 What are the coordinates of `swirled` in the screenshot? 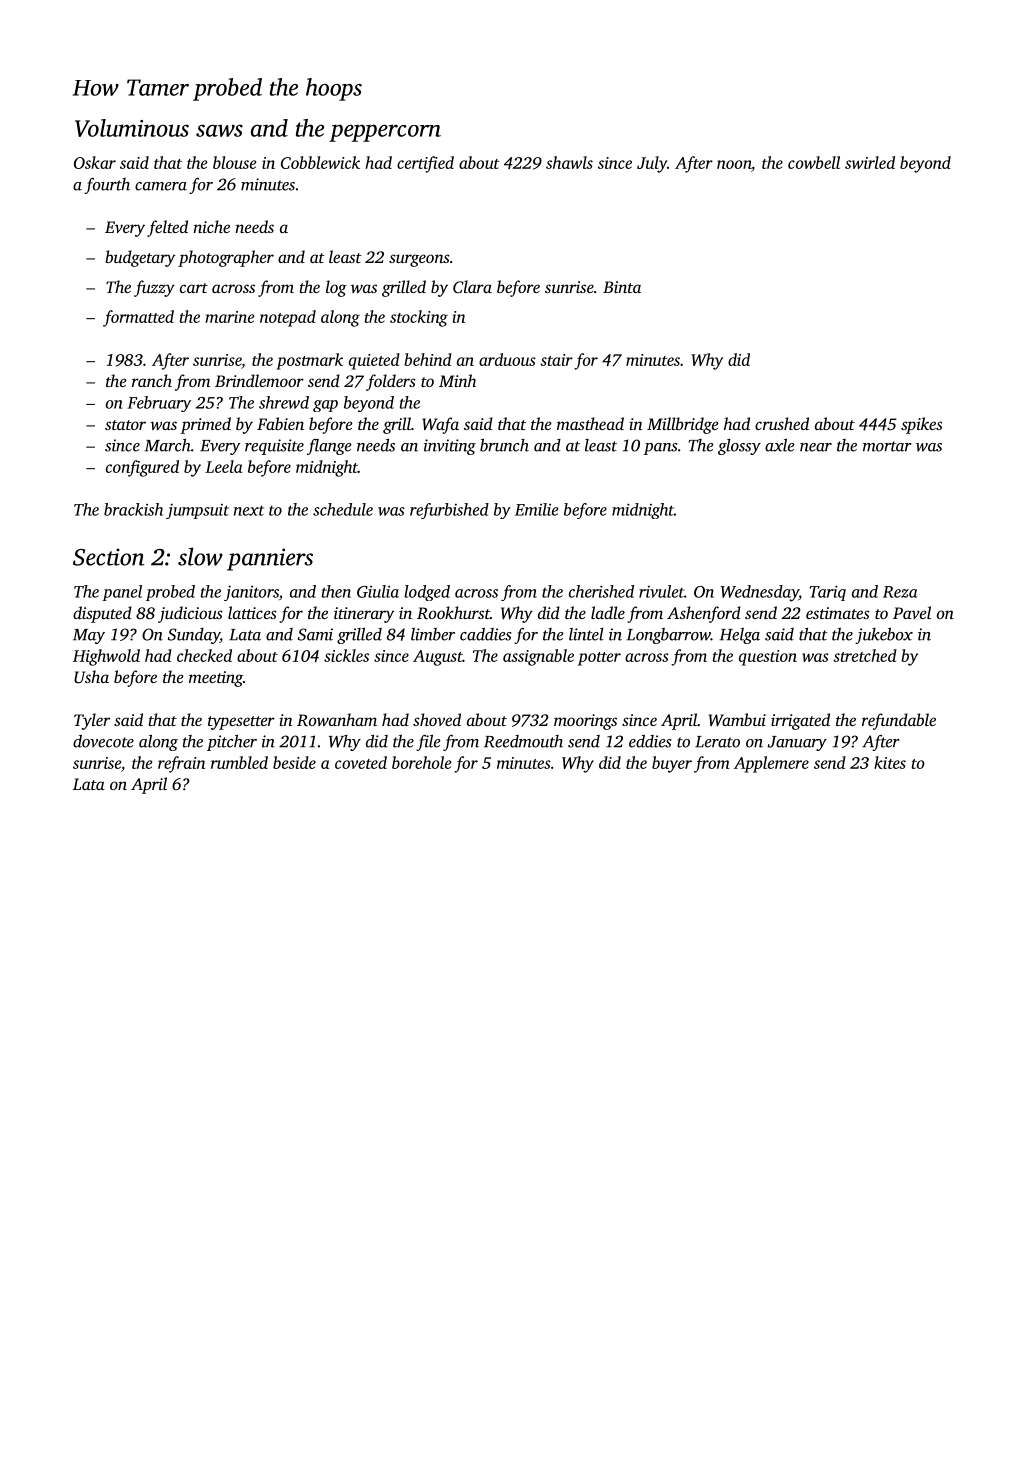 It's located at (870, 162).
